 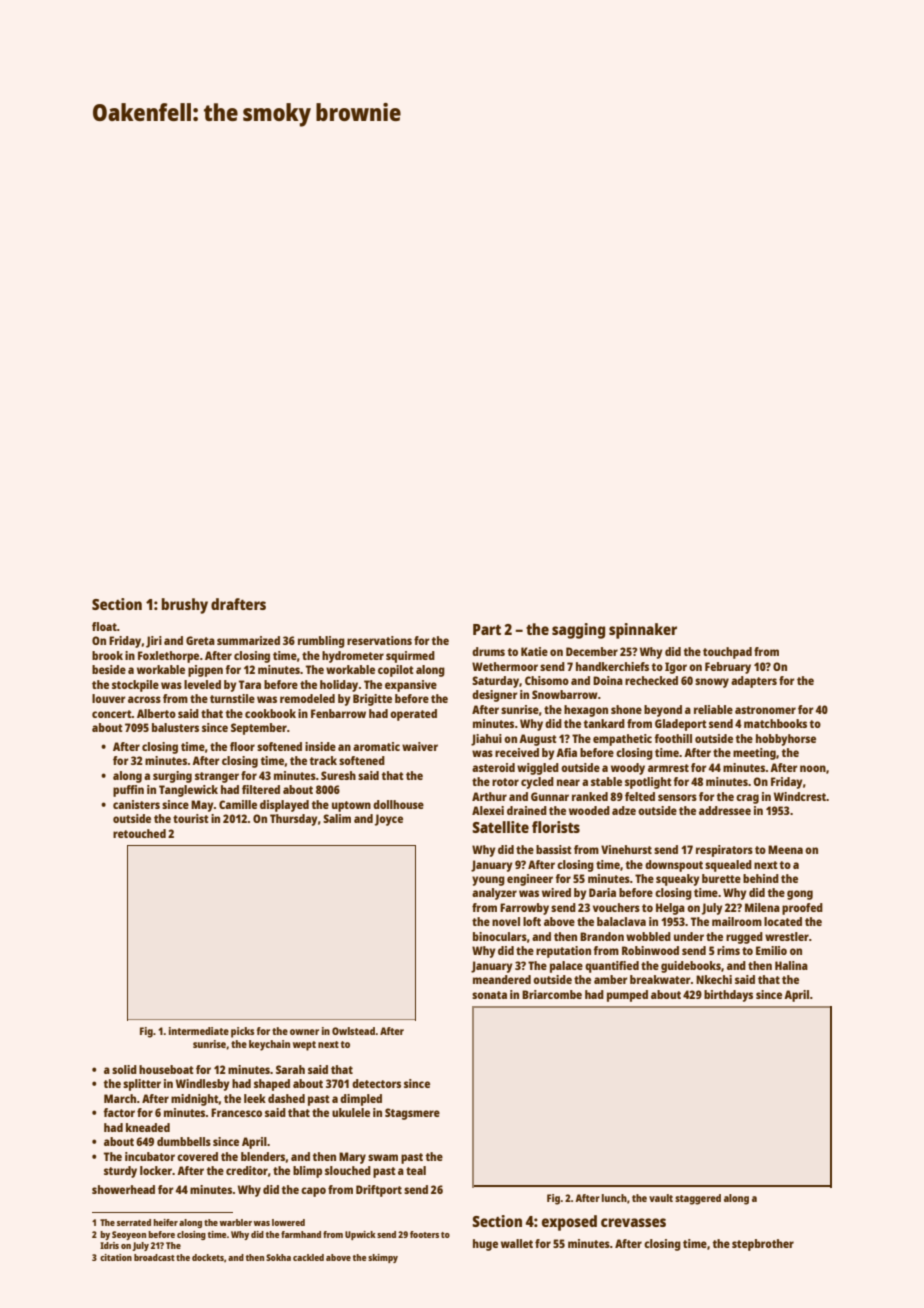 I want to click on sensors, so click(x=677, y=797).
